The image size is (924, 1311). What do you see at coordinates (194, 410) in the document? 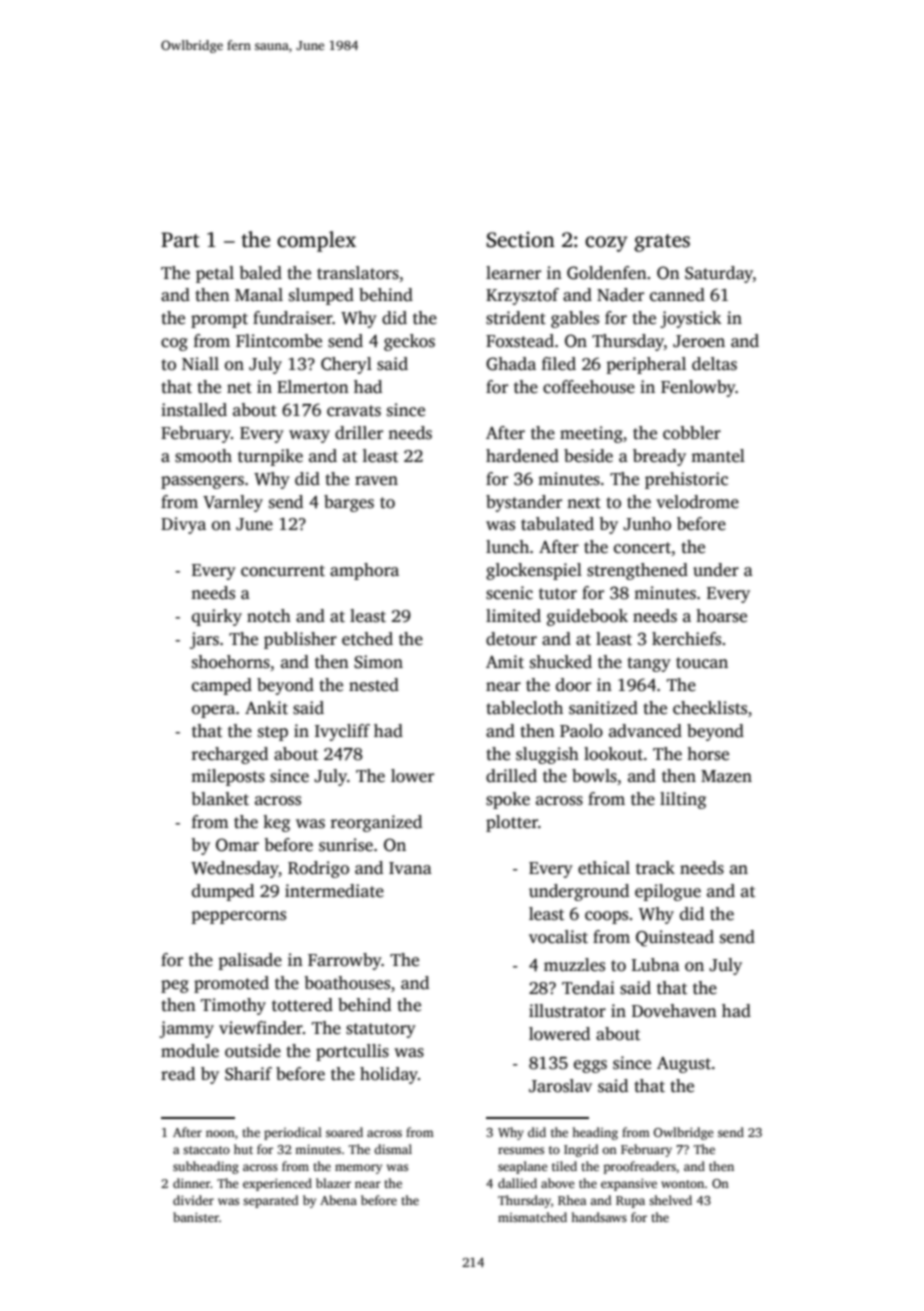
I see `installed` at bounding box center [194, 410].
